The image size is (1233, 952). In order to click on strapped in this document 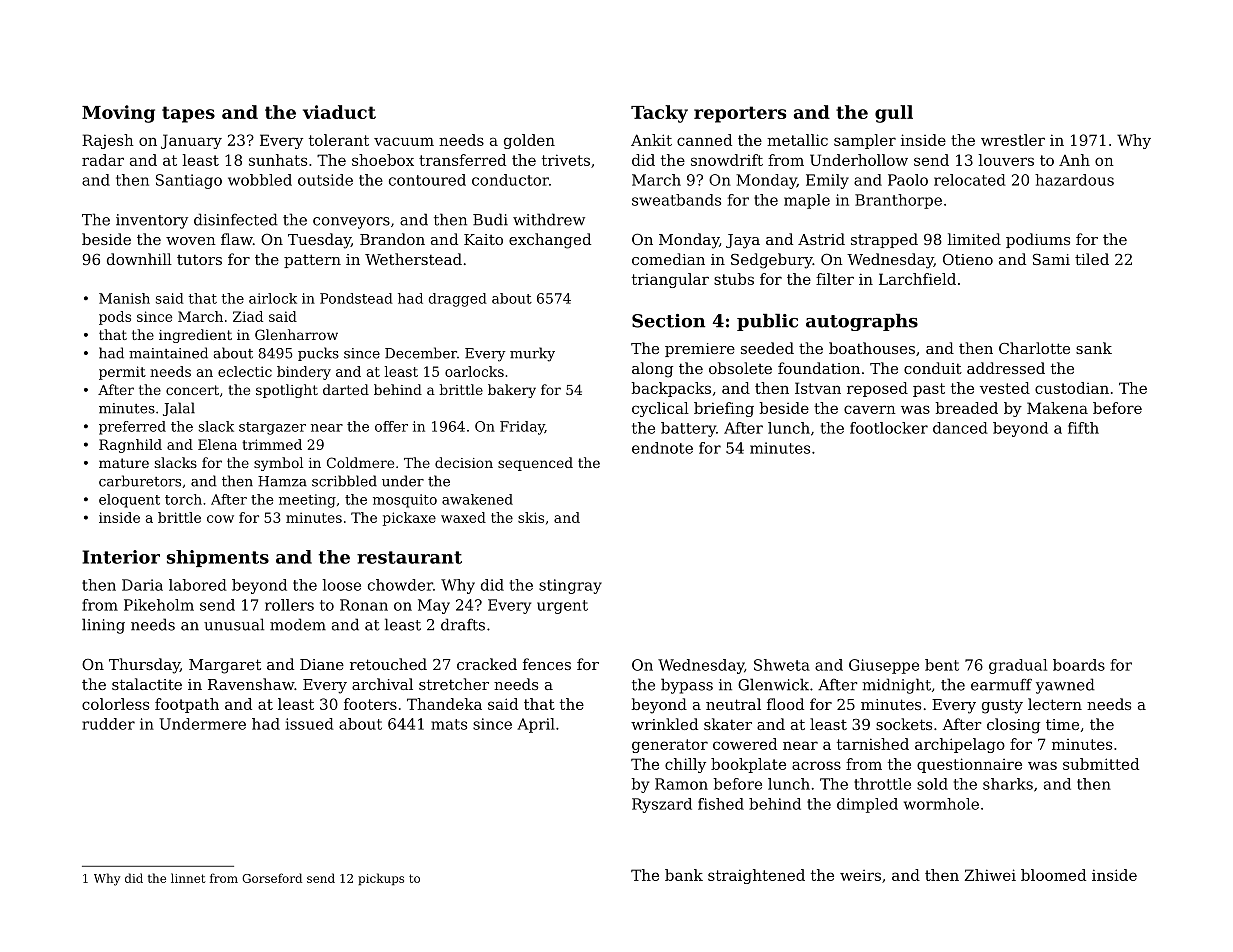, I will do `click(884, 240)`.
